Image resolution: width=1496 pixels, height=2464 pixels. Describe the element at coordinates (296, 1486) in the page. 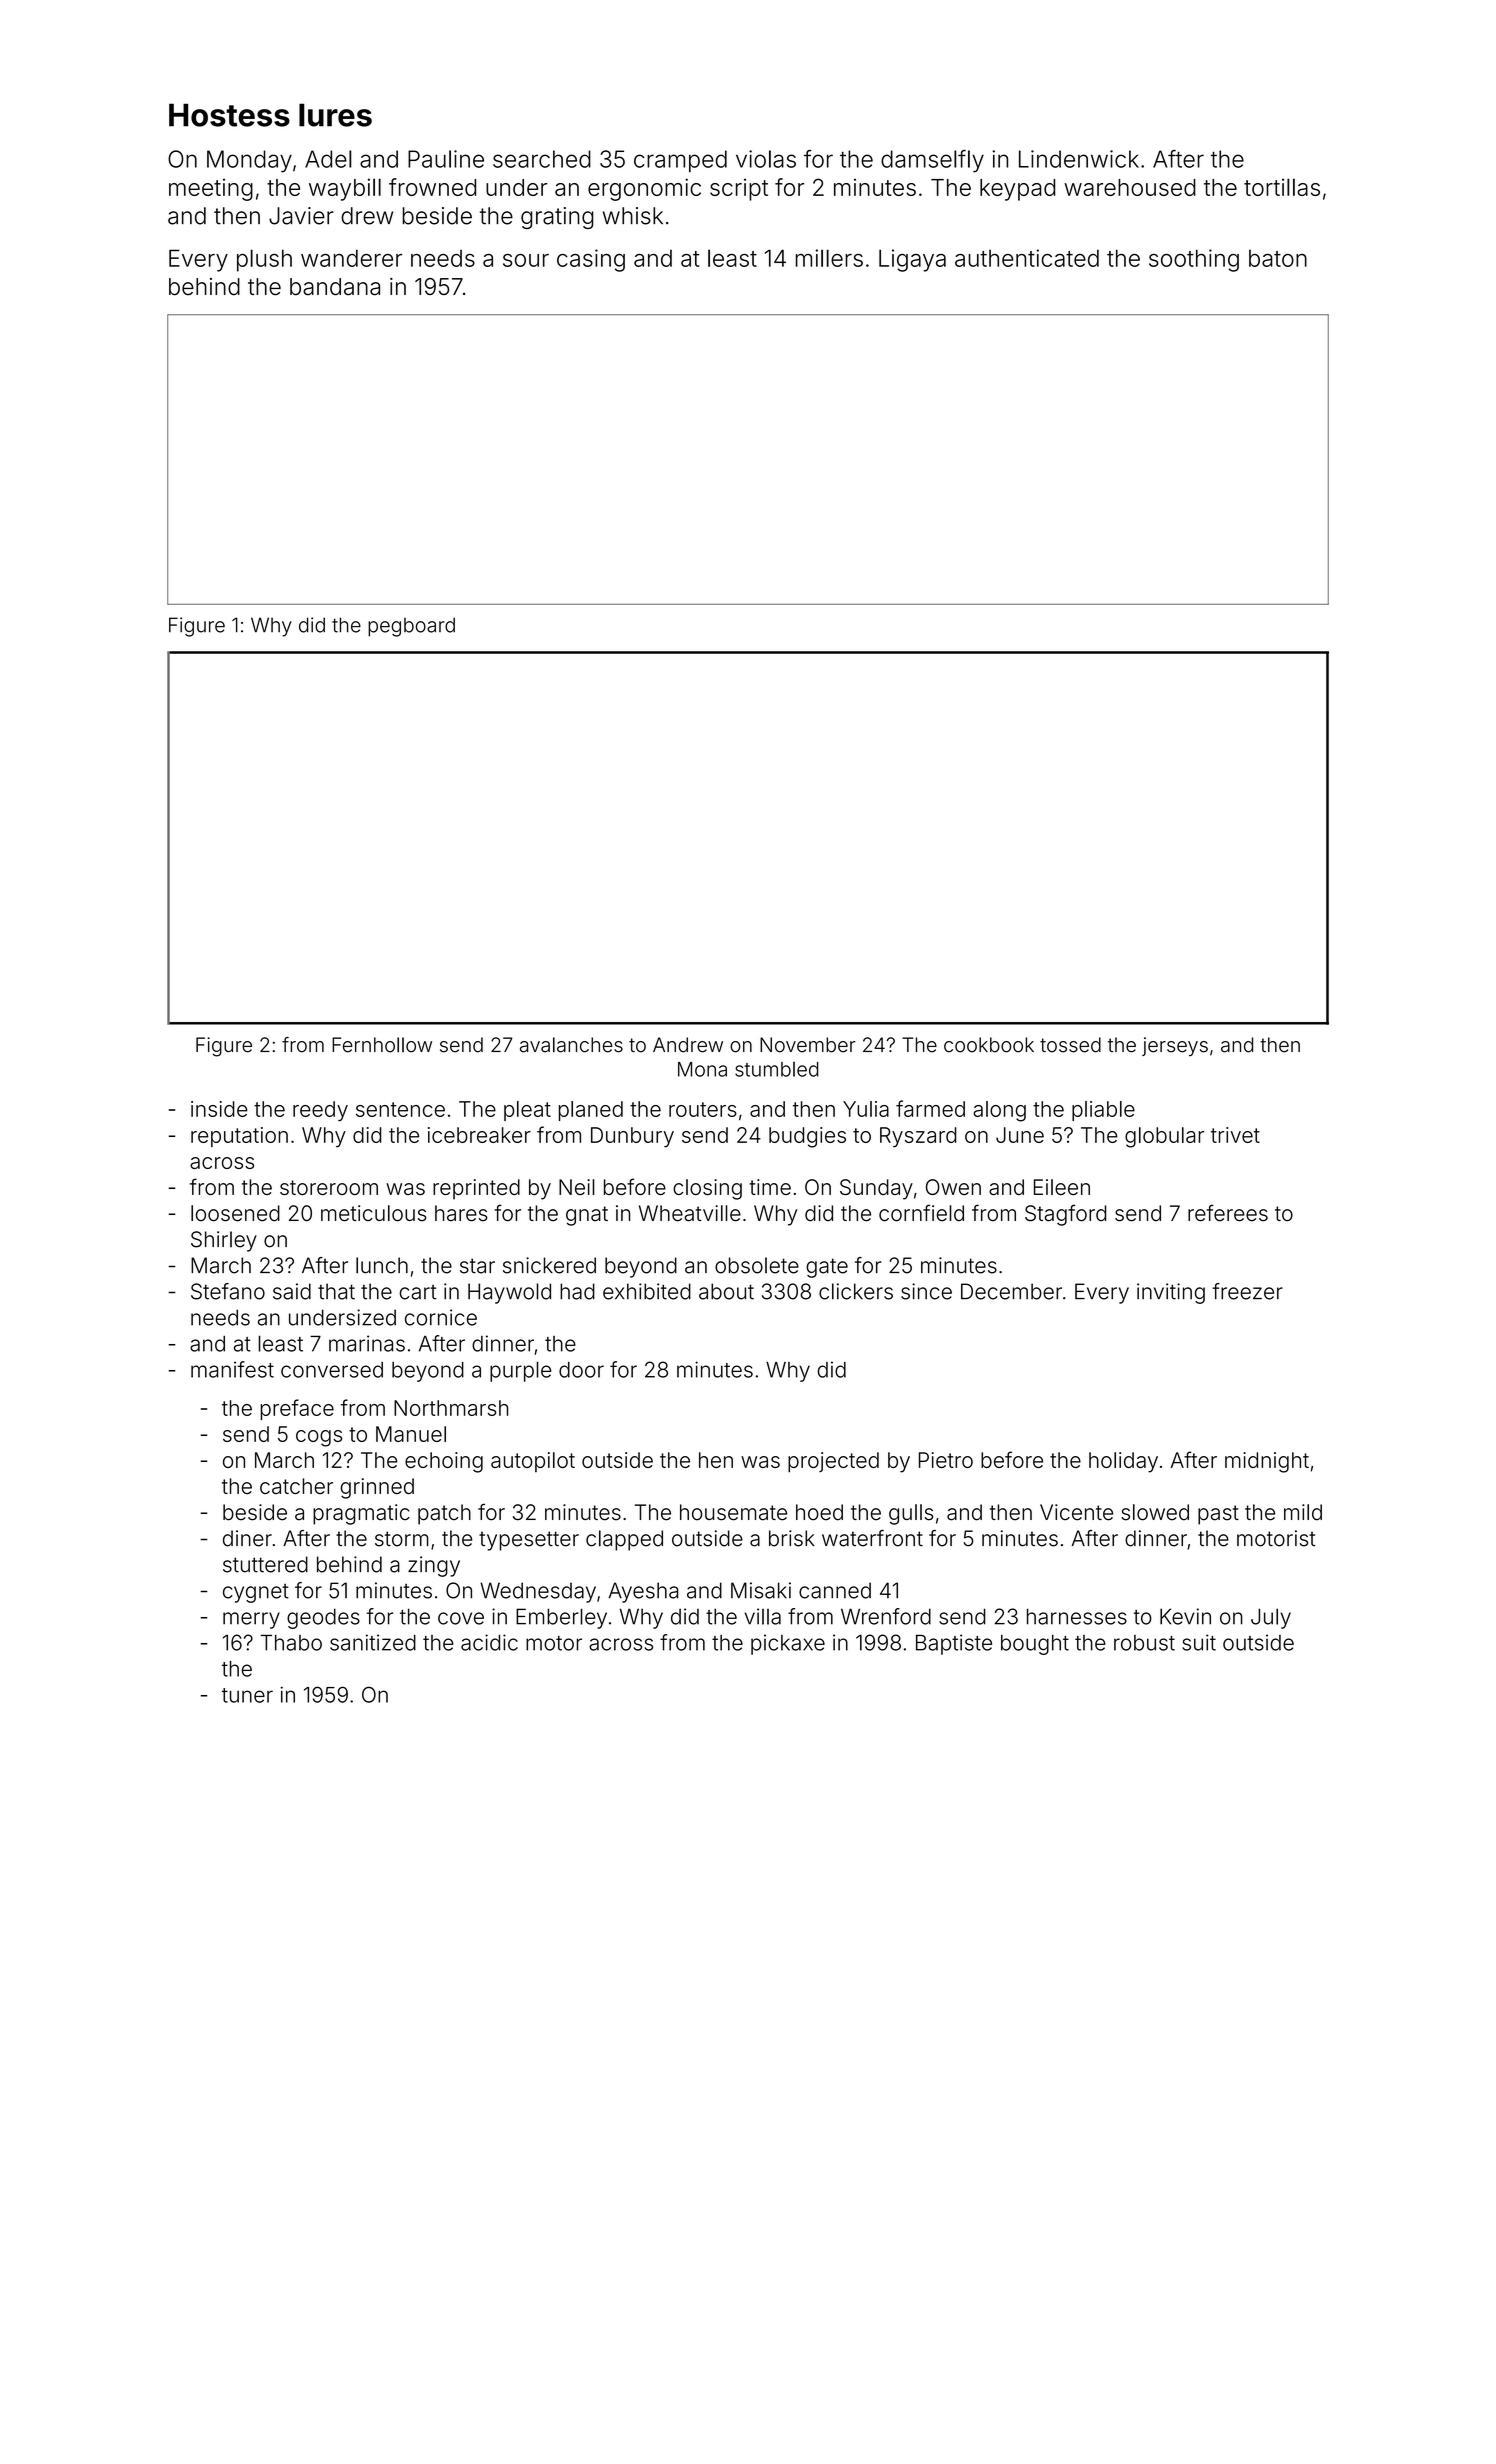

I see `catcher` at that location.
